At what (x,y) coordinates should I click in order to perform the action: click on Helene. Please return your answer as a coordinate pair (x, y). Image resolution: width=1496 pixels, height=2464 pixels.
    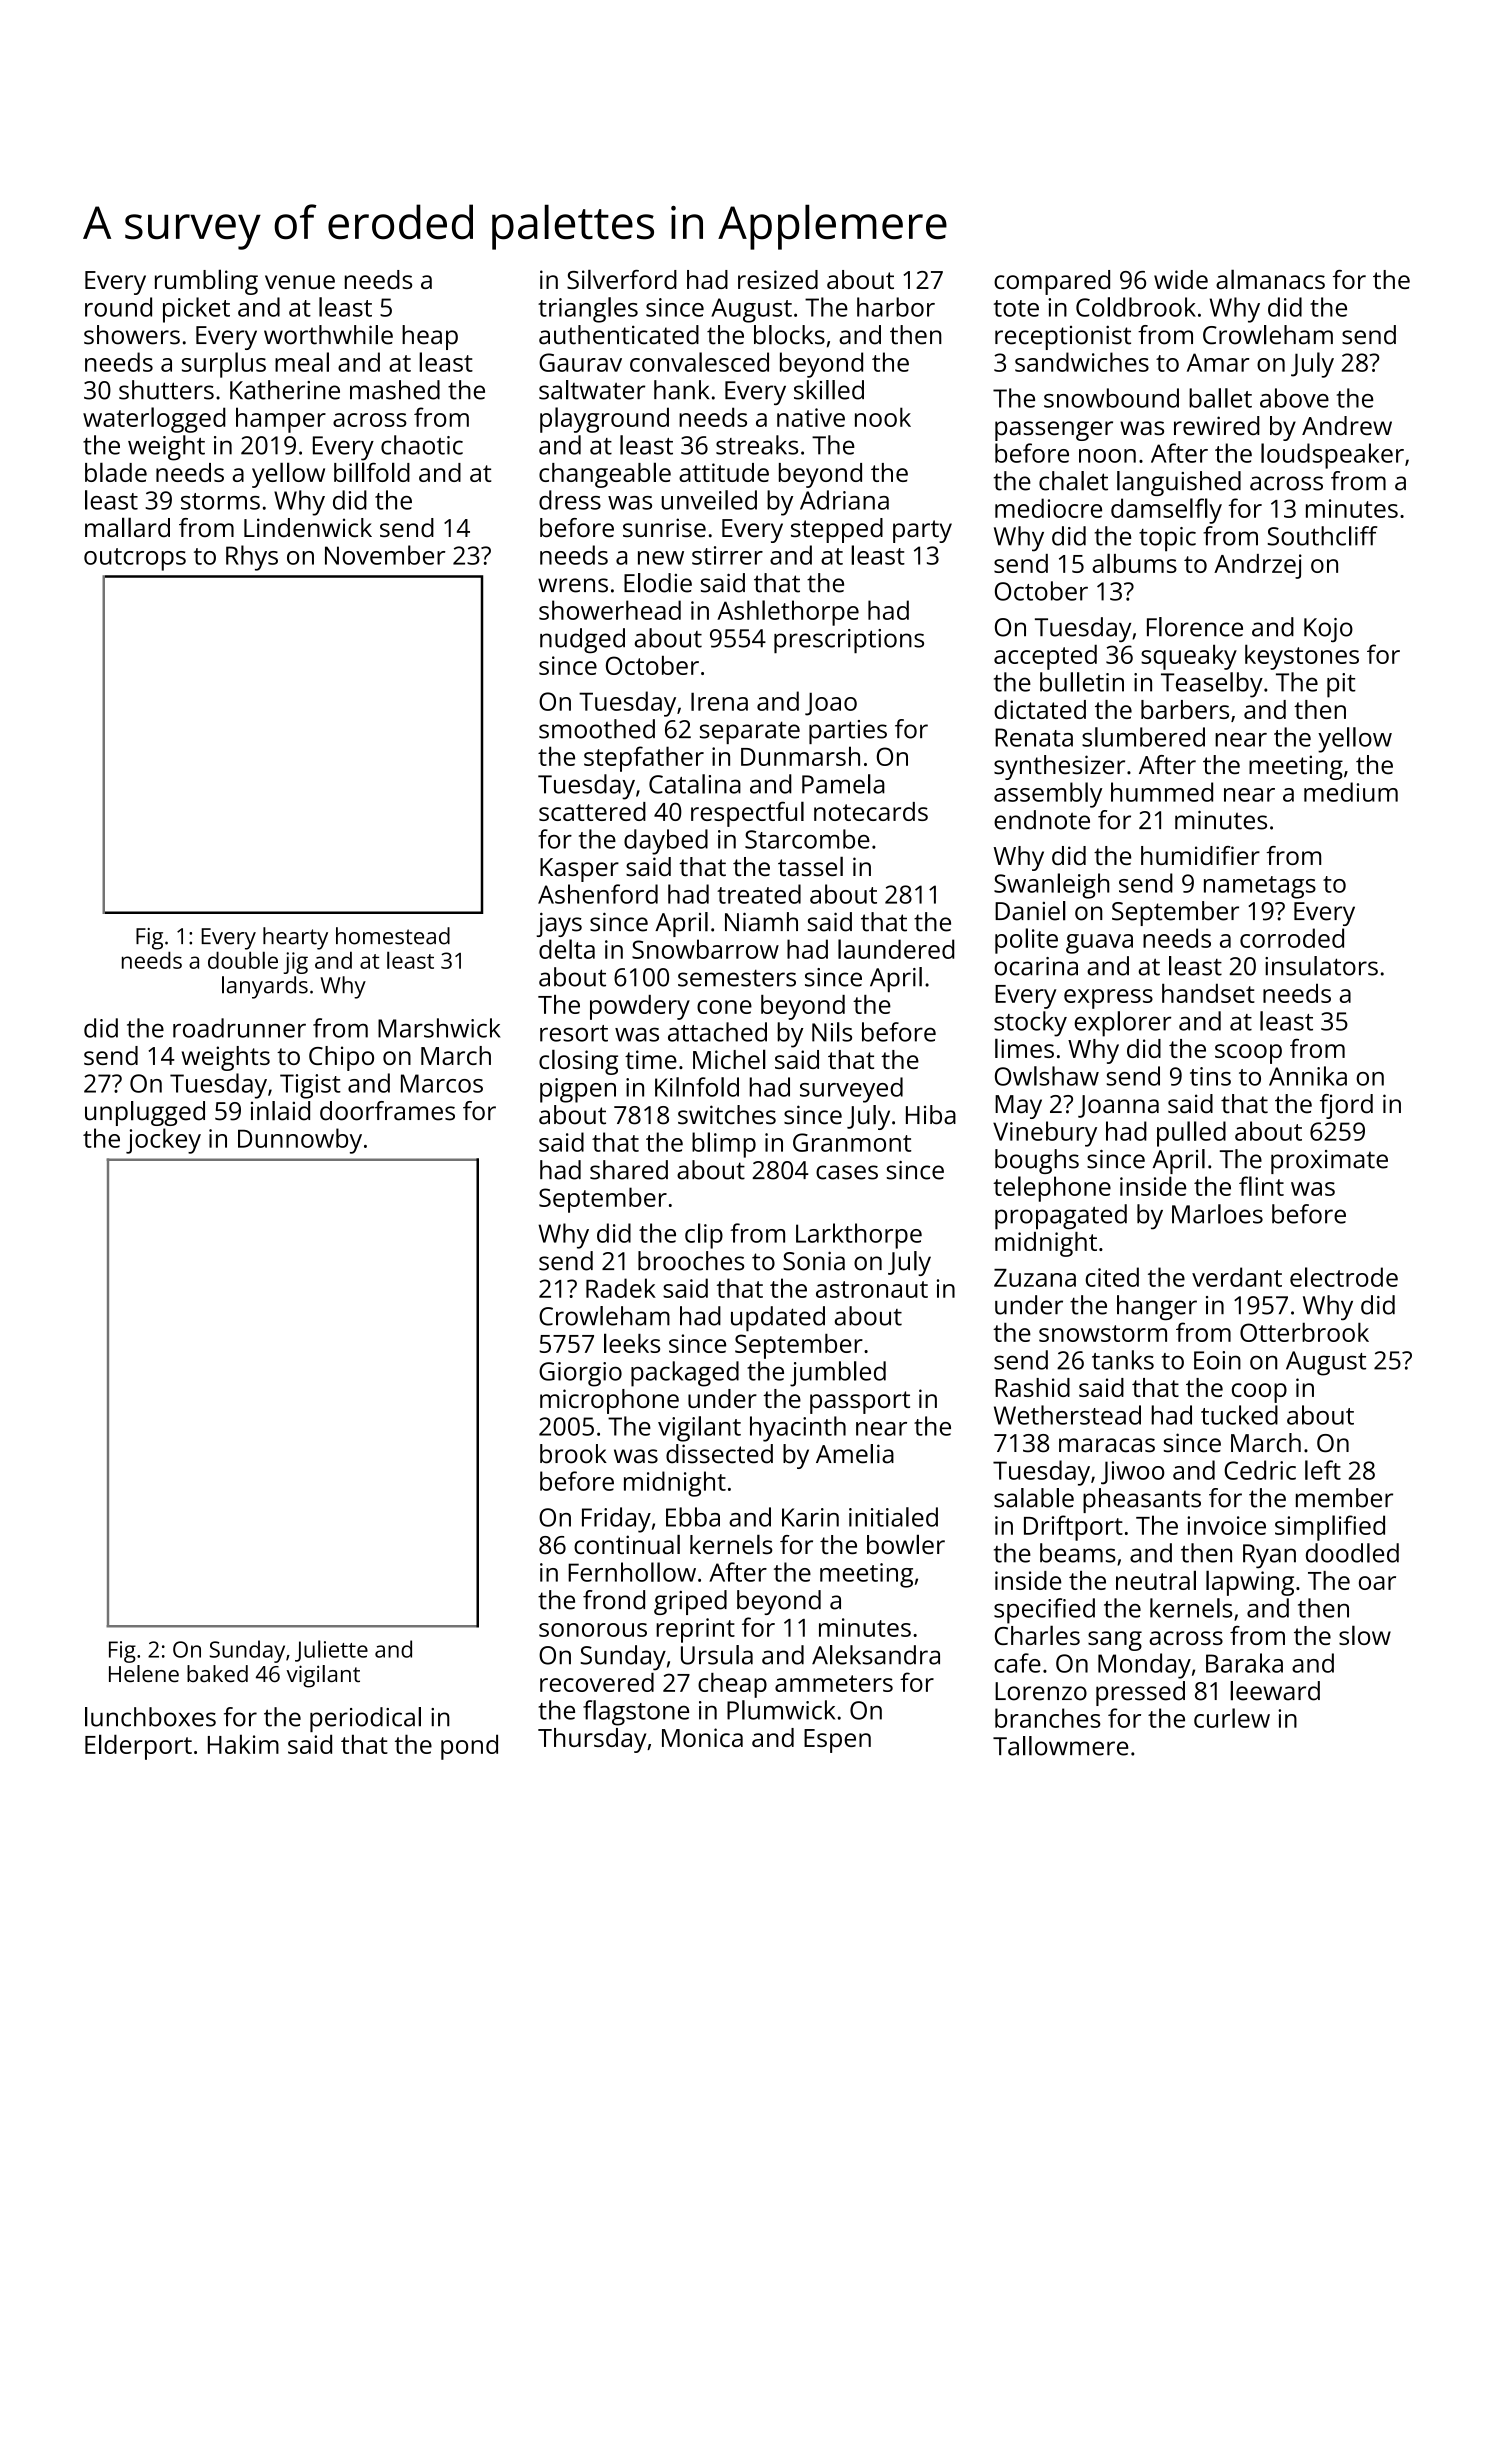
    Looking at the image, I should click on (144, 1673).
